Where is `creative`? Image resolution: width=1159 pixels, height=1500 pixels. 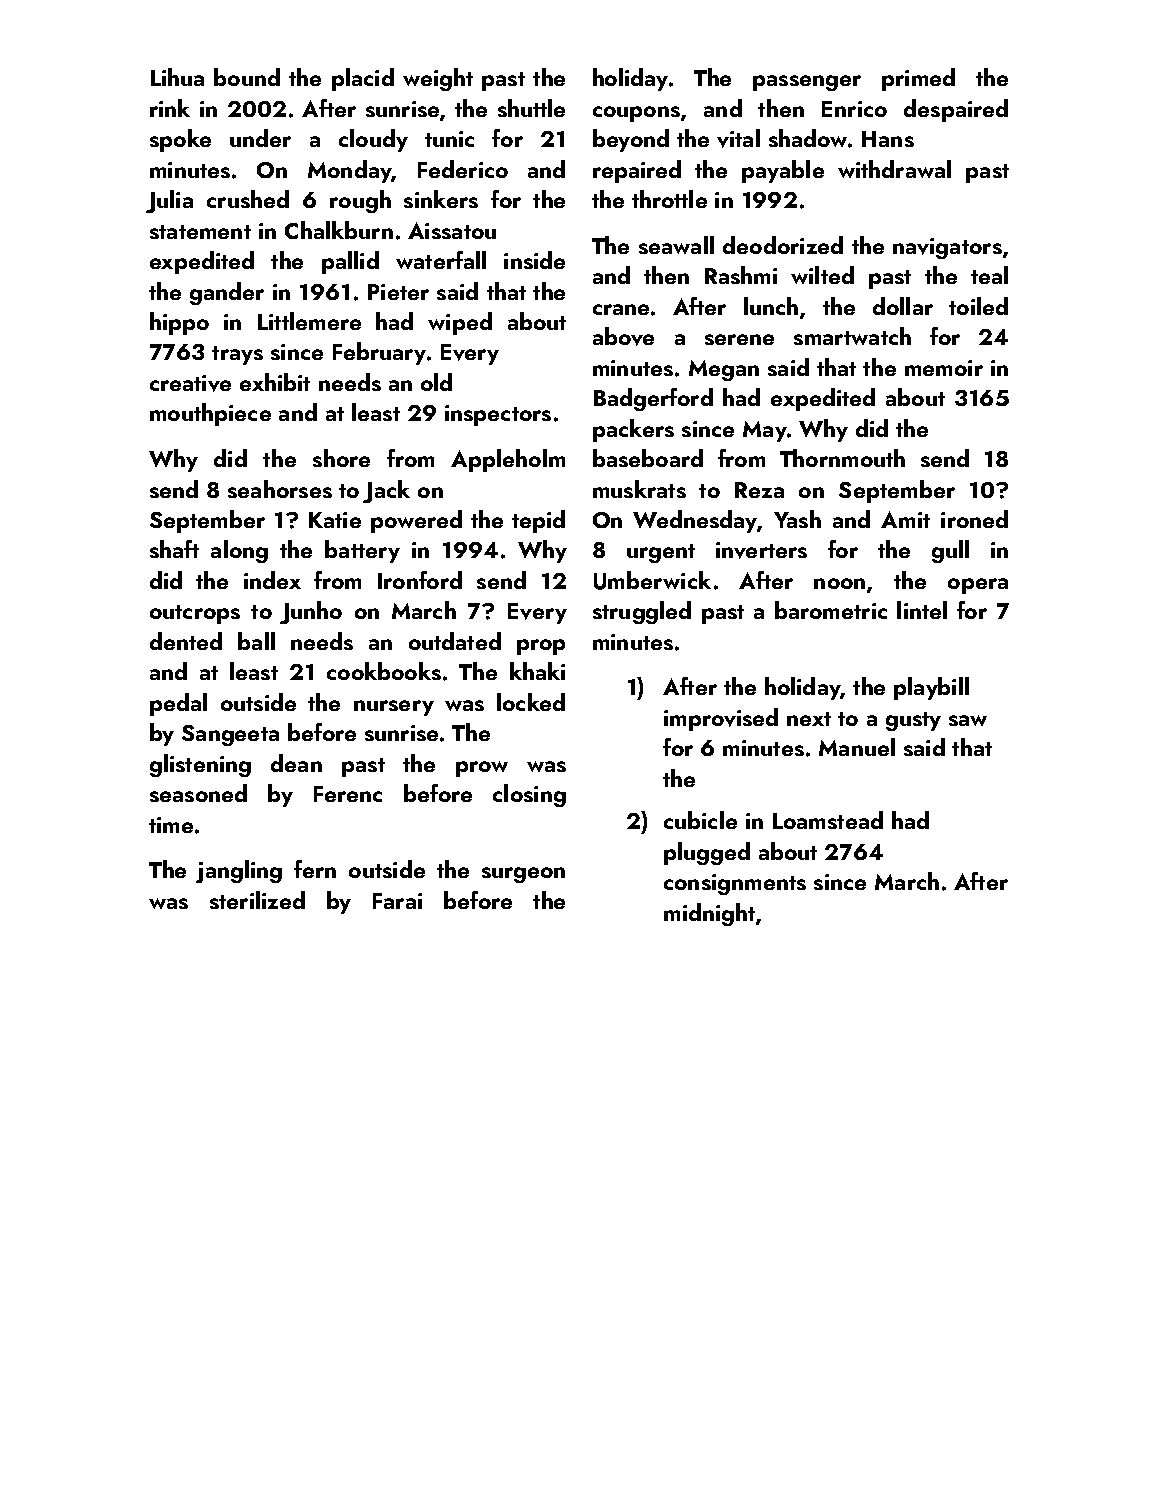 creative is located at coordinates (190, 383).
